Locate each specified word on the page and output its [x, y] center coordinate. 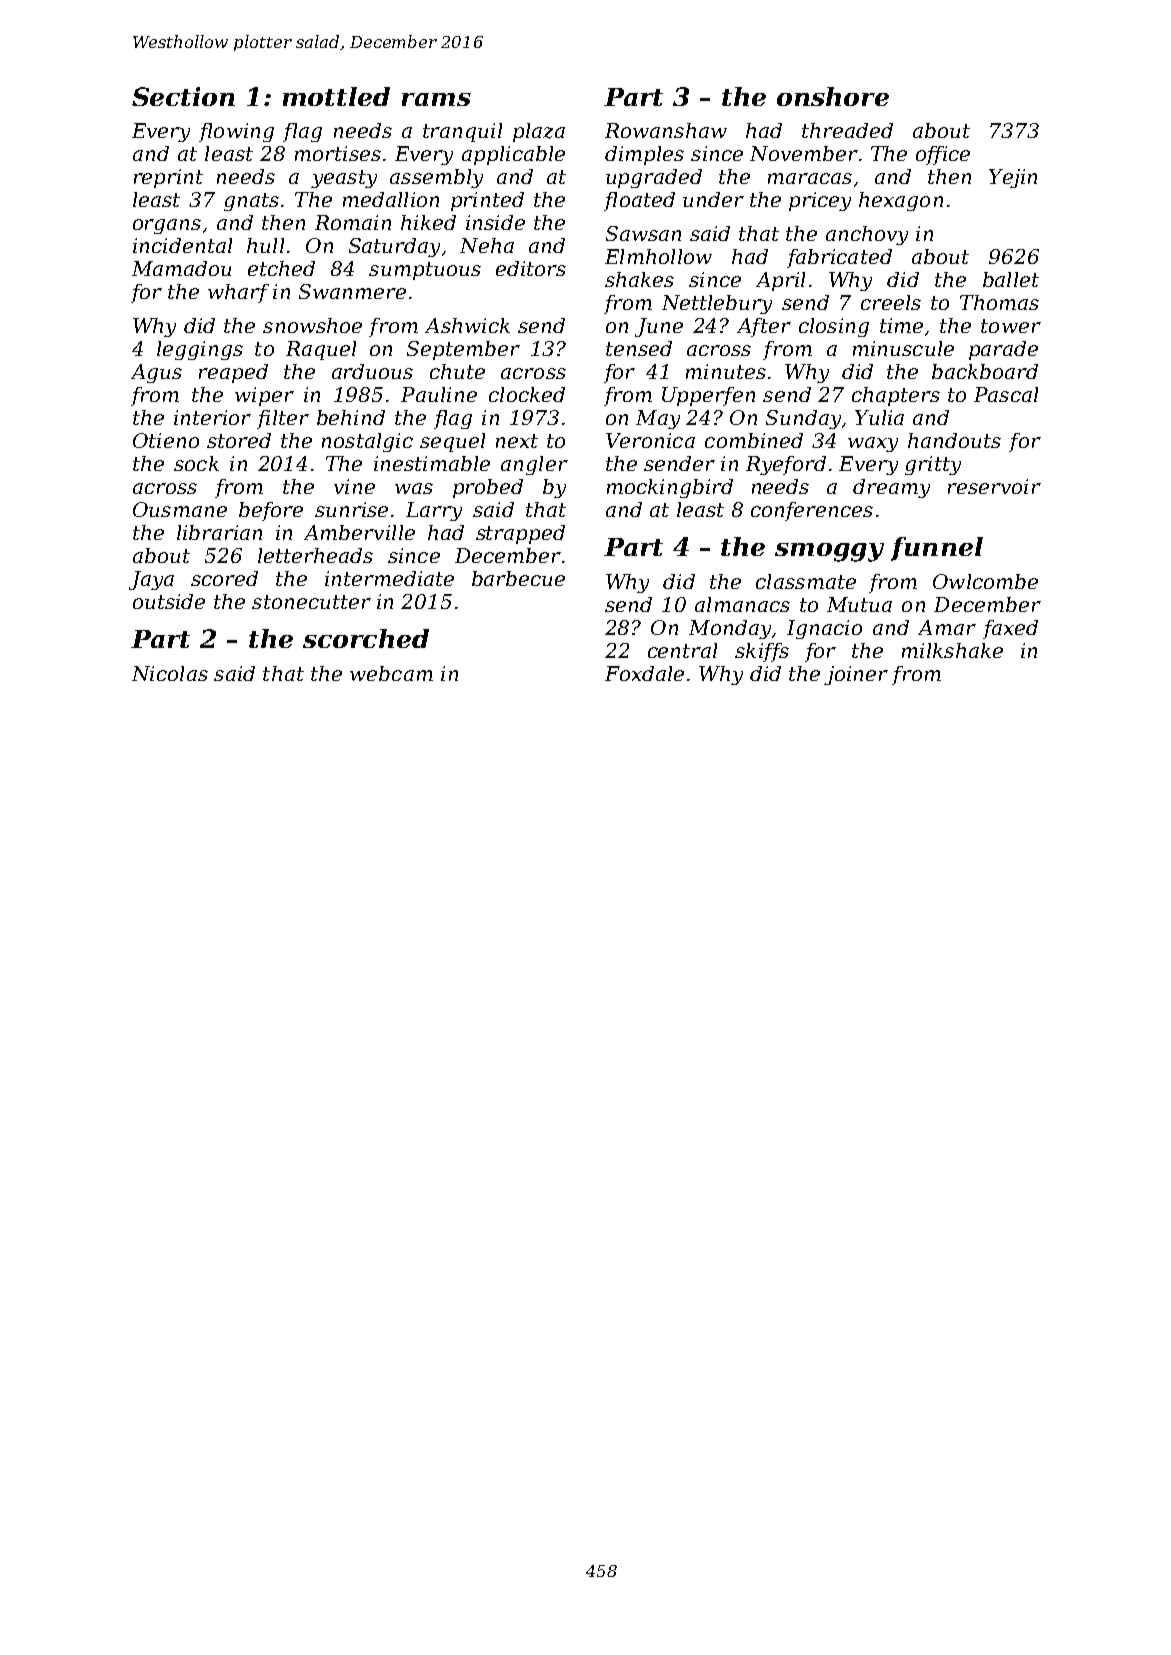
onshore [833, 96]
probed [488, 488]
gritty [933, 465]
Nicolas [170, 673]
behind [351, 417]
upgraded [654, 178]
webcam [391, 673]
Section [183, 96]
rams [436, 99]
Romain [353, 222]
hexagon [901, 201]
